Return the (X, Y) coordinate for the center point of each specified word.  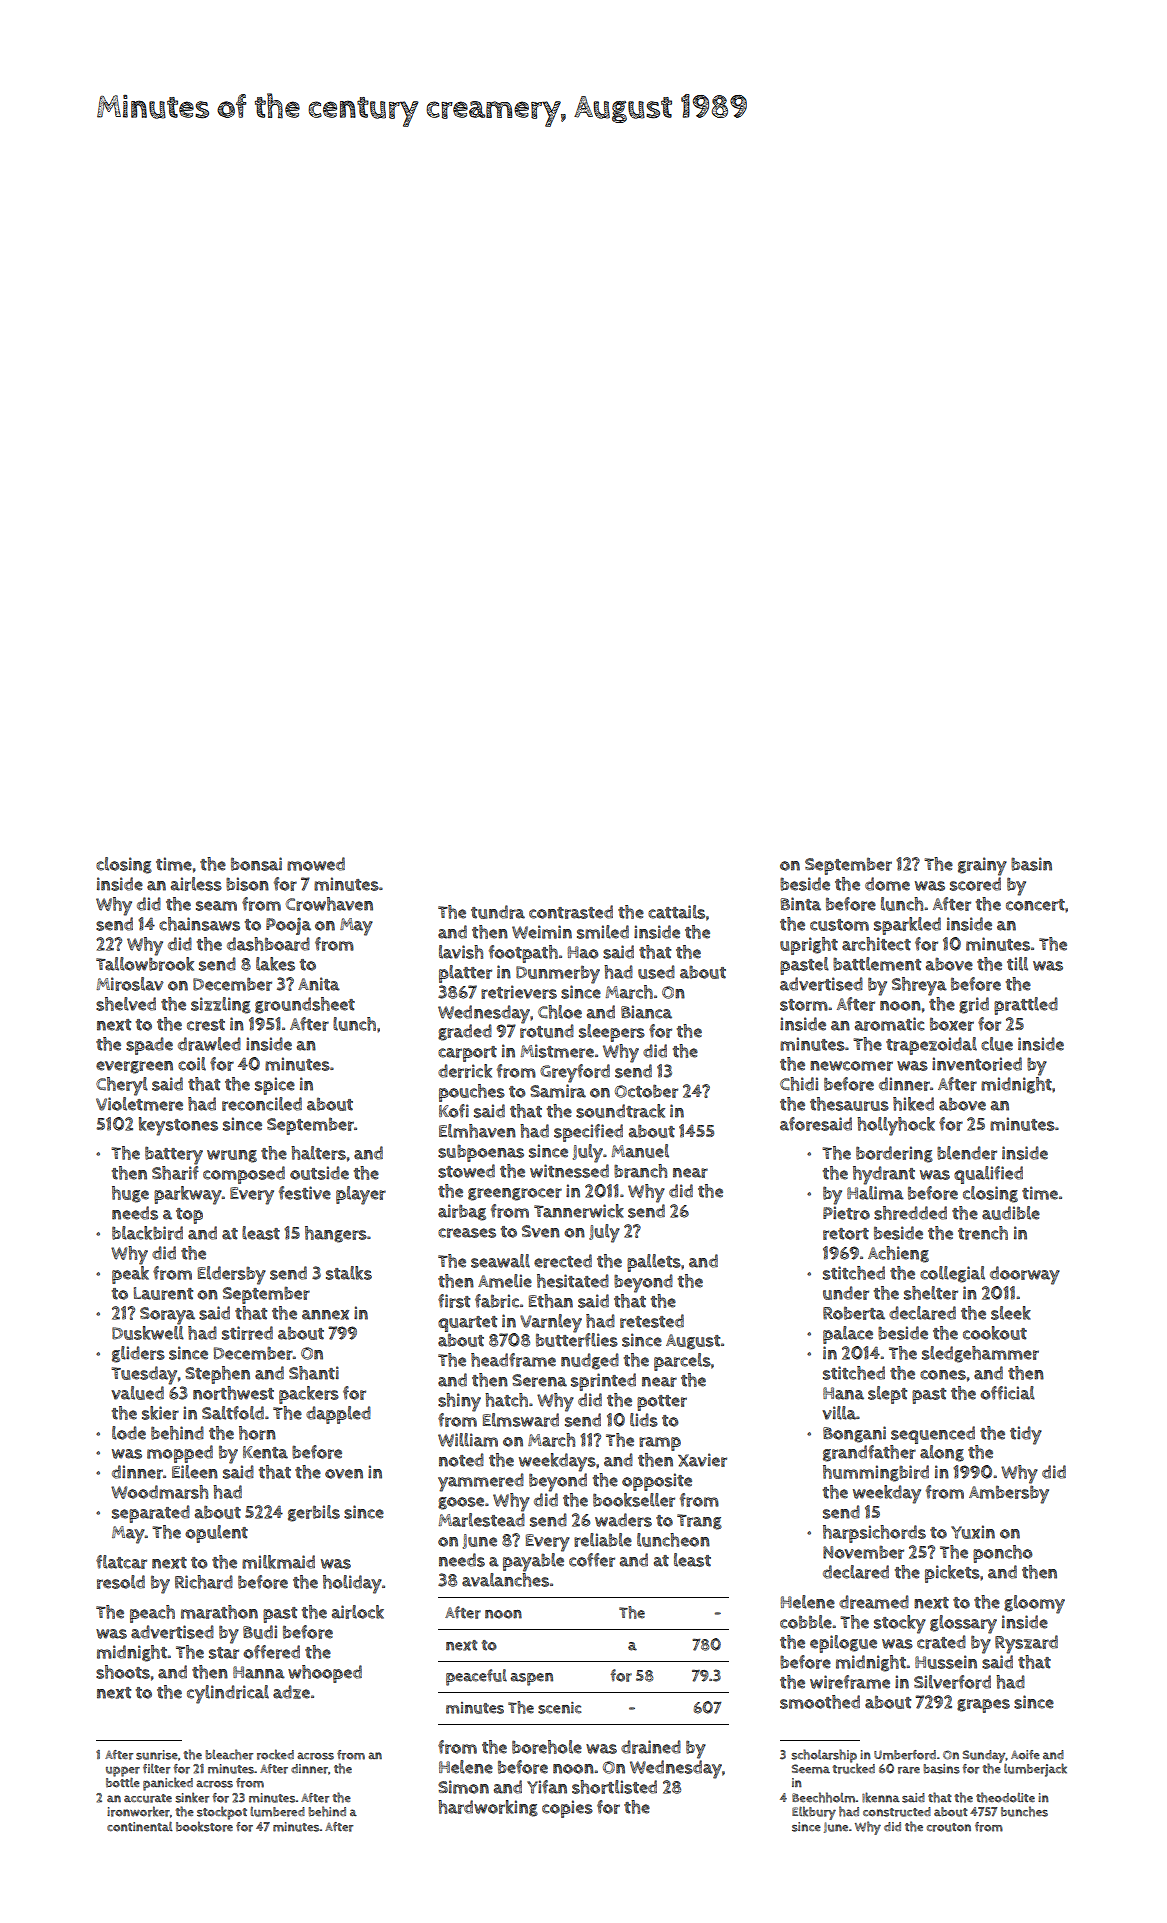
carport (467, 1054)
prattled (1026, 1006)
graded (465, 1032)
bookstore (204, 1826)
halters (318, 1153)
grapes (983, 1706)
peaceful (476, 1677)
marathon (219, 1612)
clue (997, 1044)
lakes (275, 964)
